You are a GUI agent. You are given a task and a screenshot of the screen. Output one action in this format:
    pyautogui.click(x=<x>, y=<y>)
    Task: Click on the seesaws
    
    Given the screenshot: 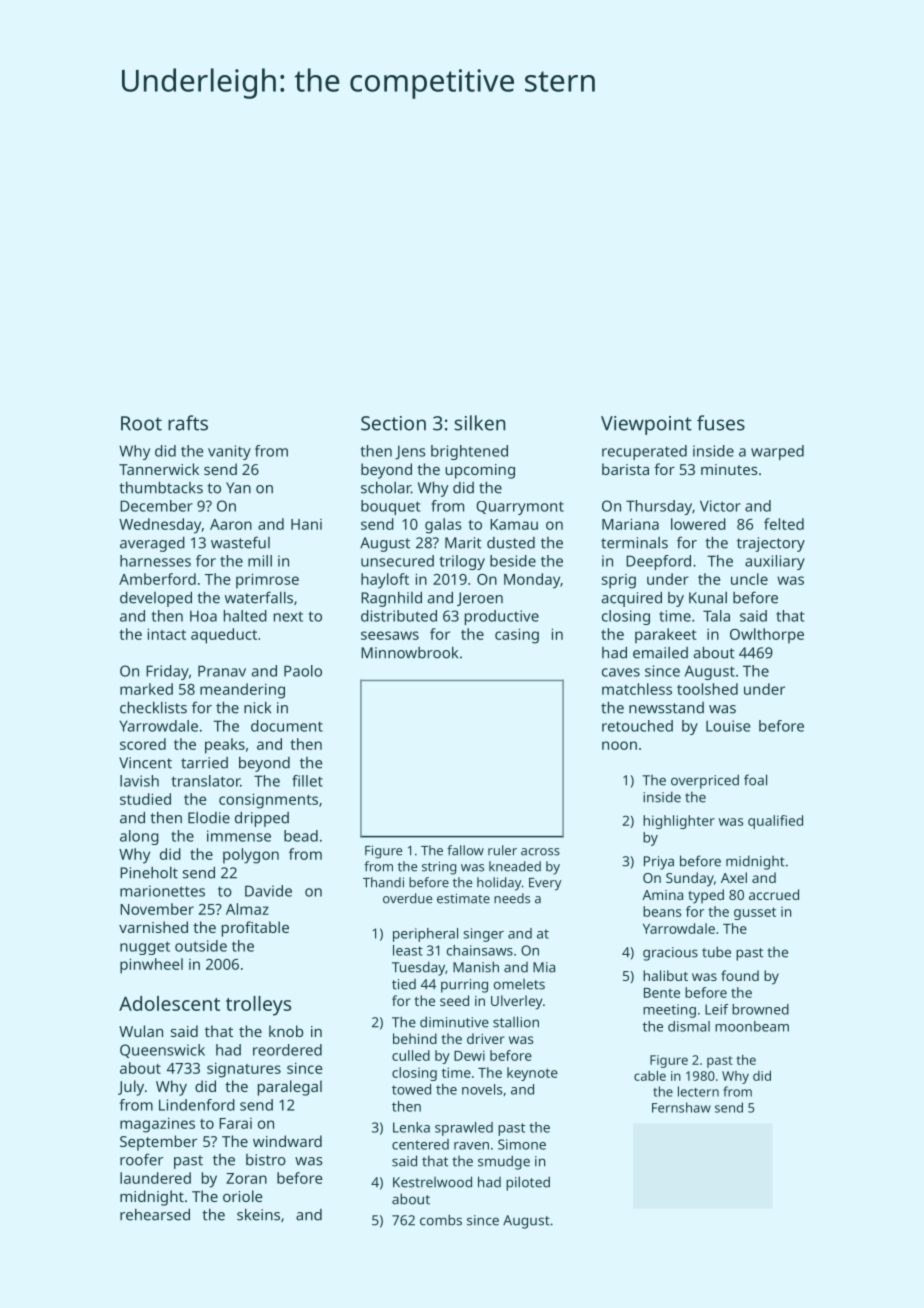 What is the action you would take?
    pyautogui.click(x=390, y=635)
